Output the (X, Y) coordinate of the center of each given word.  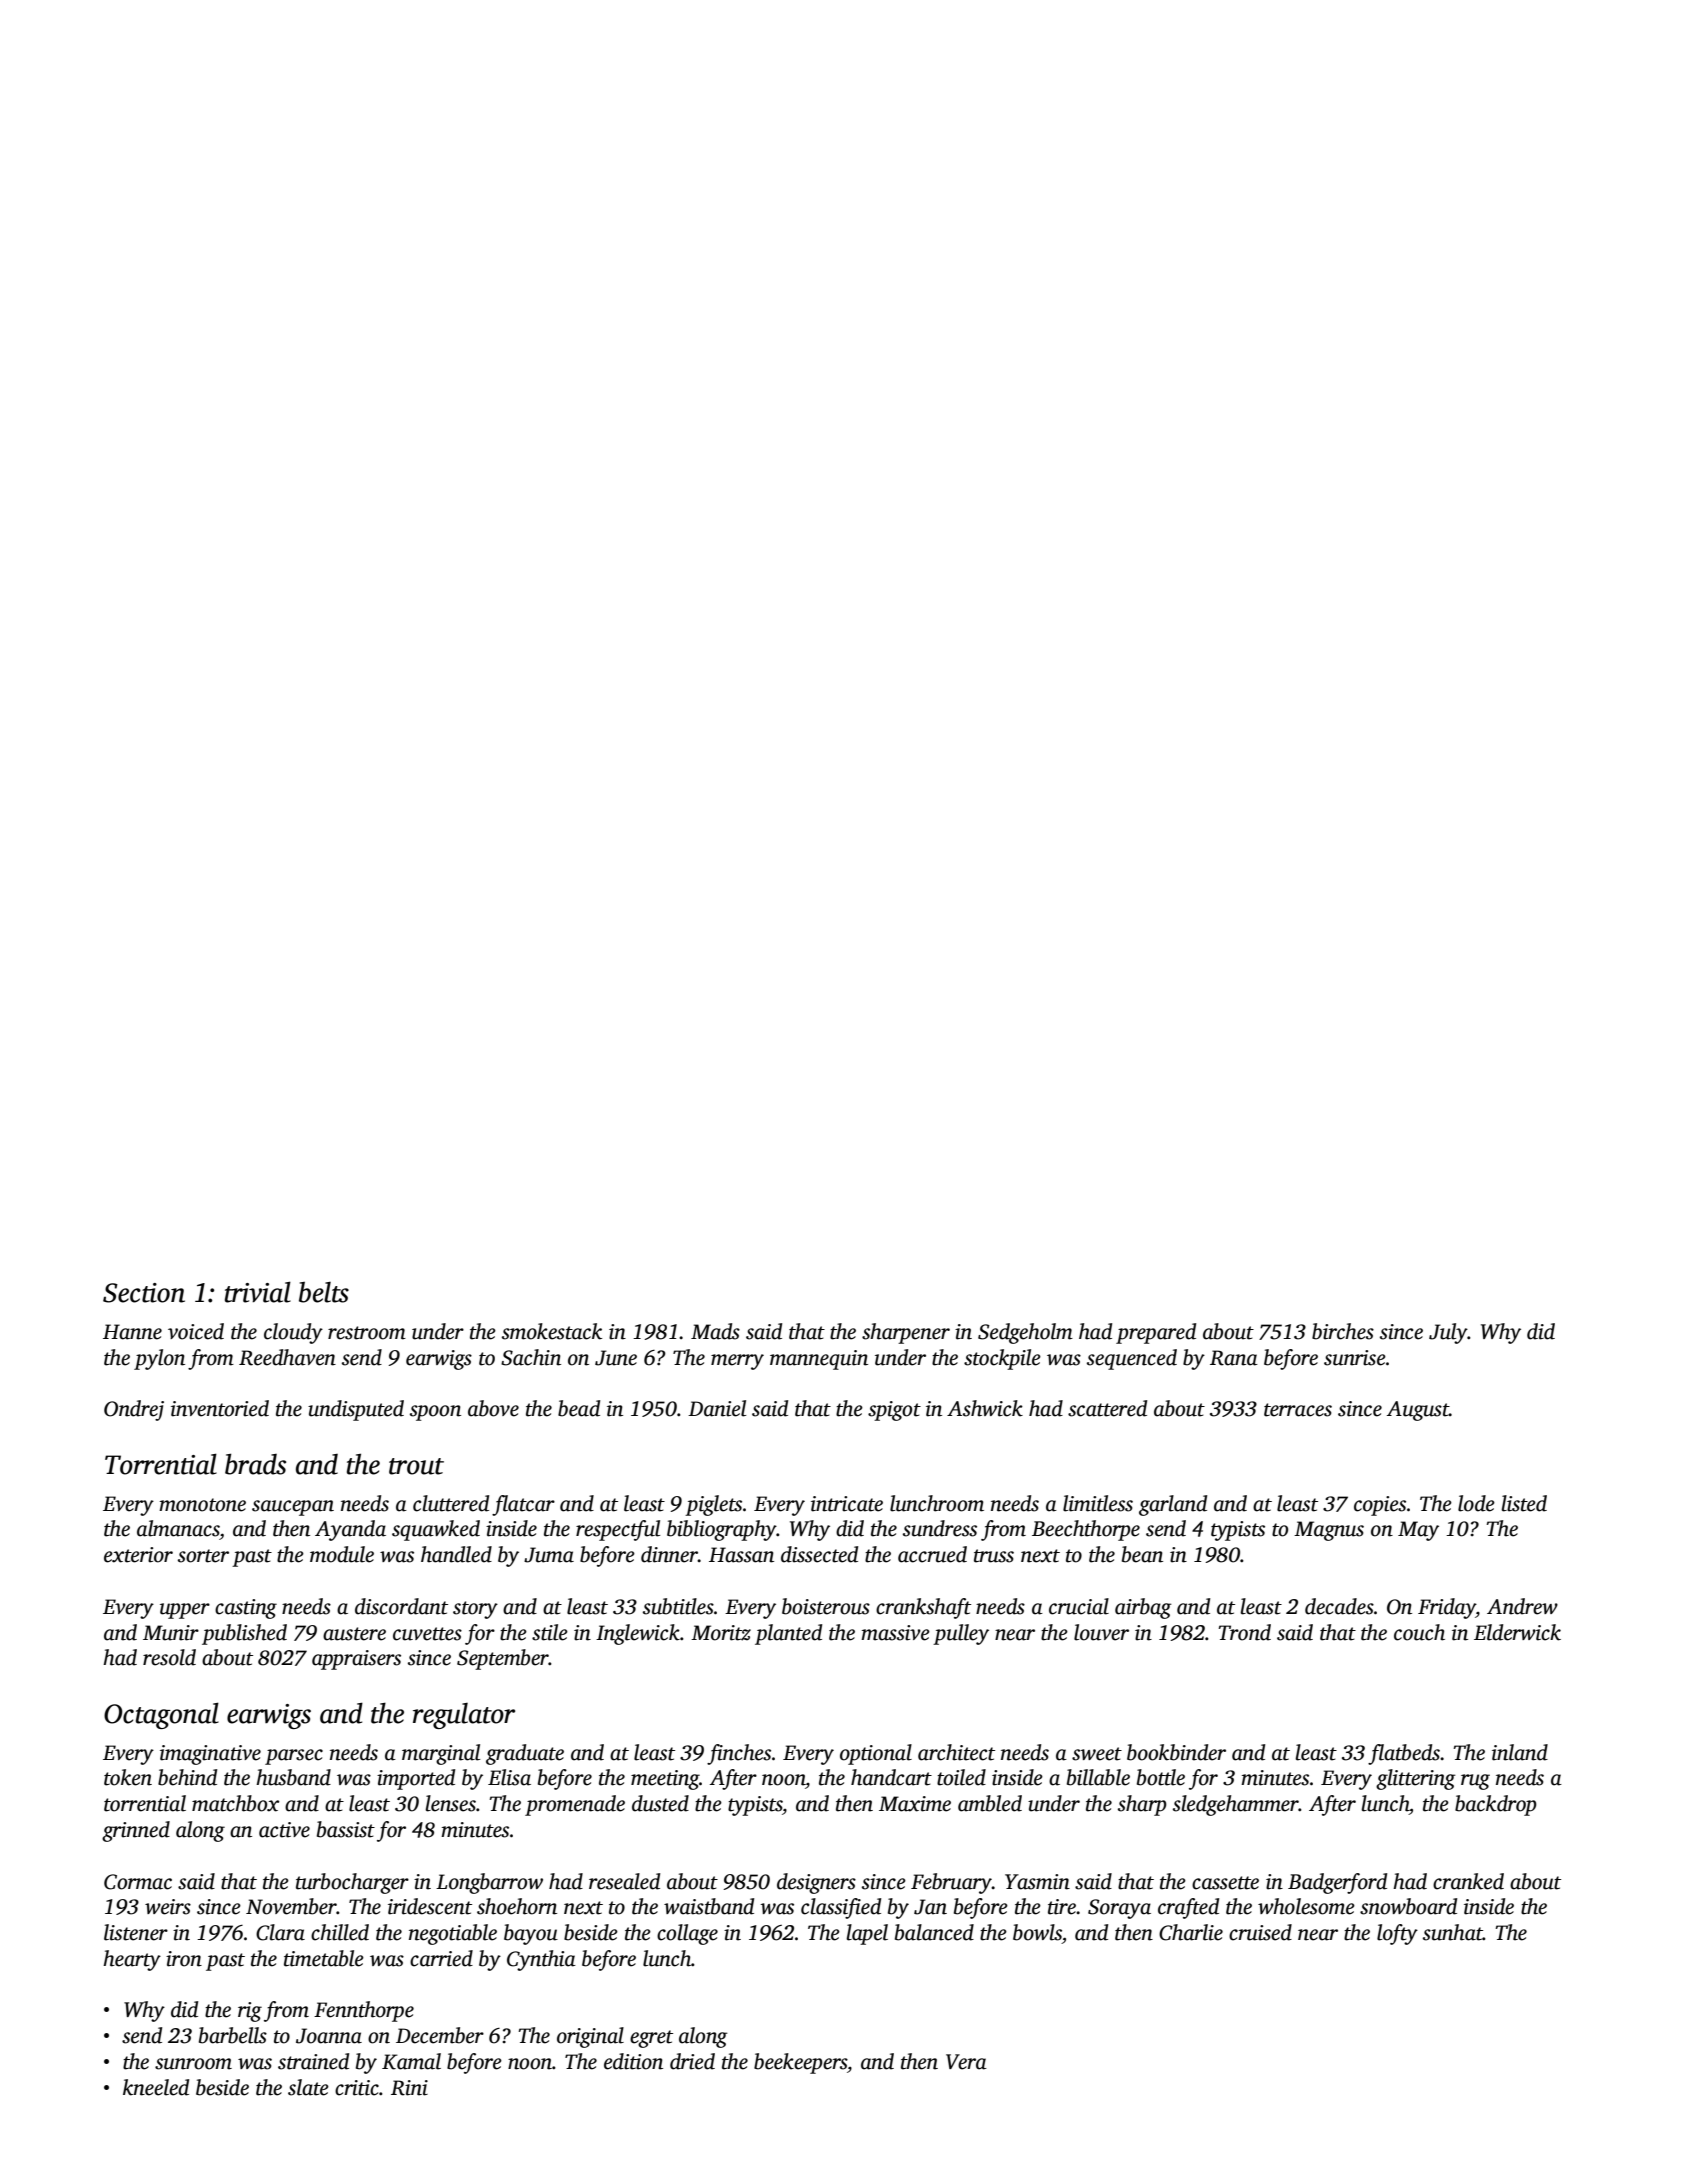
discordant (401, 1606)
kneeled (156, 2087)
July (1448, 1333)
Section (144, 1293)
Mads (715, 1331)
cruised (1260, 1932)
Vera (966, 2062)
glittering (1416, 1779)
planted (788, 1634)
